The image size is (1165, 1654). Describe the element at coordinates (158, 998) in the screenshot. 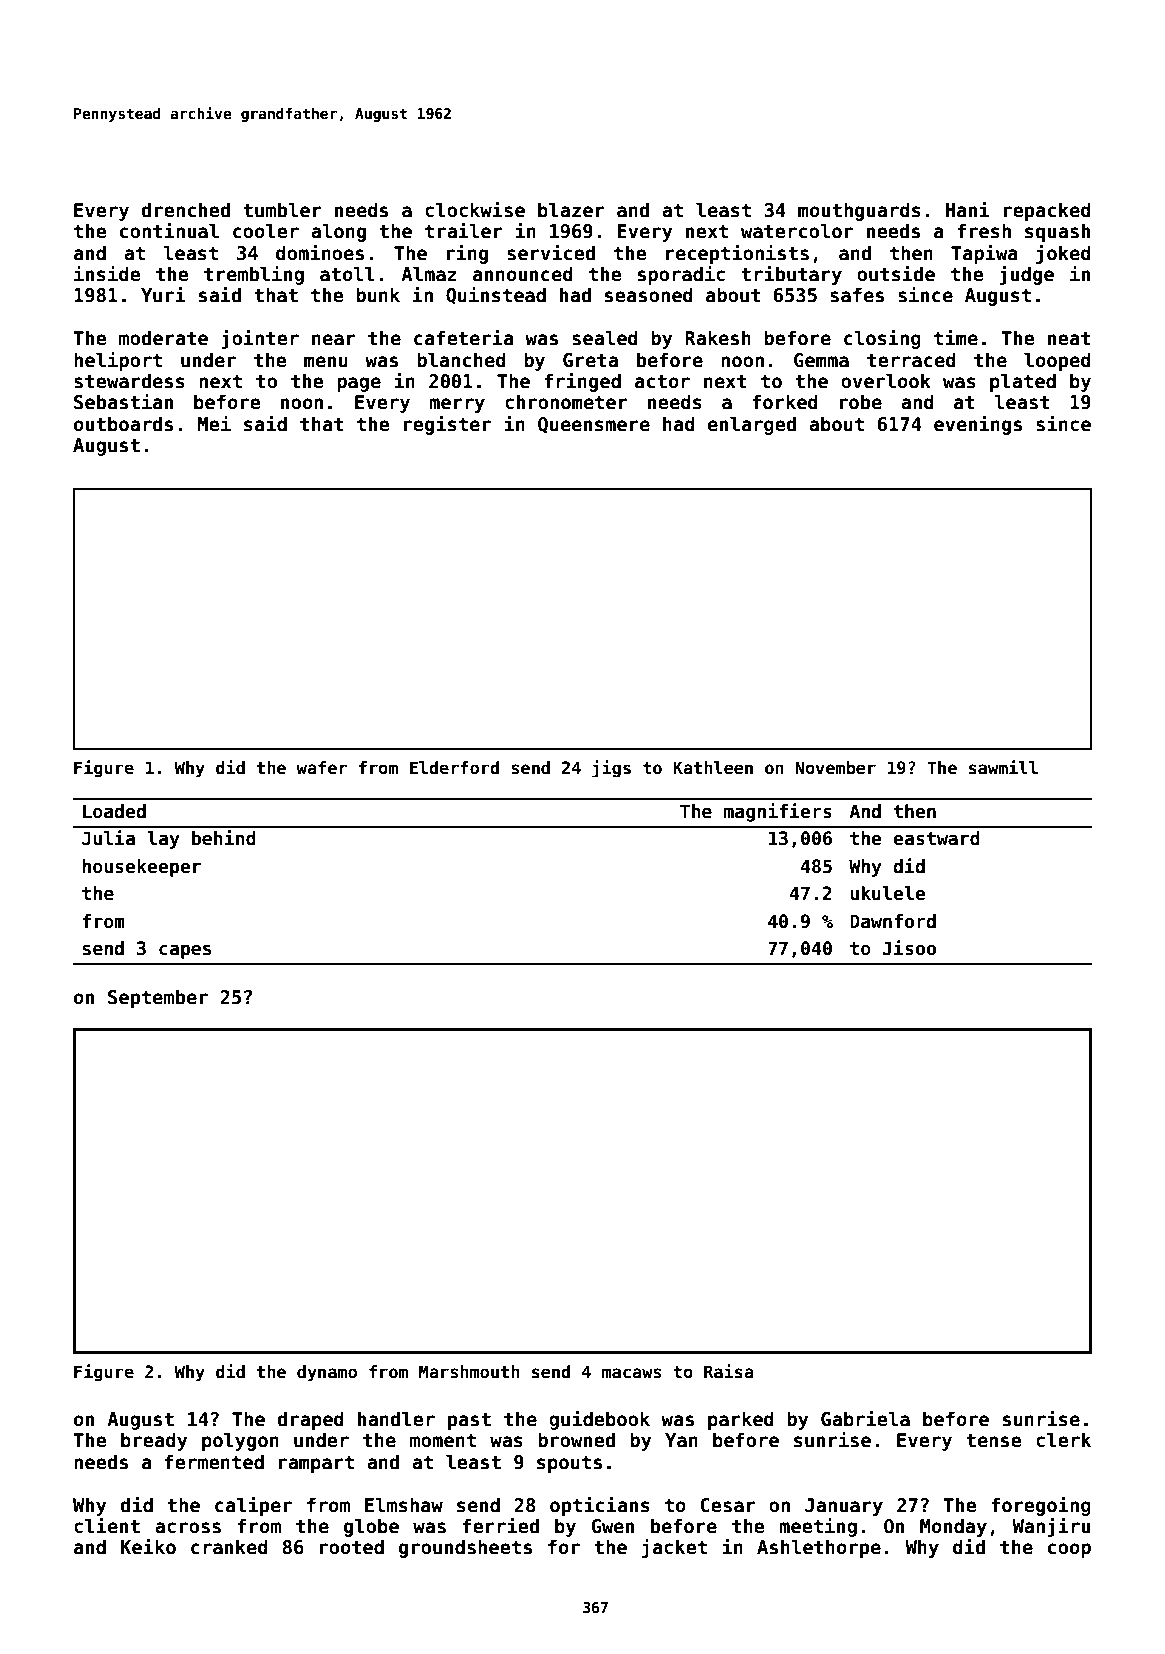

I see `September` at that location.
